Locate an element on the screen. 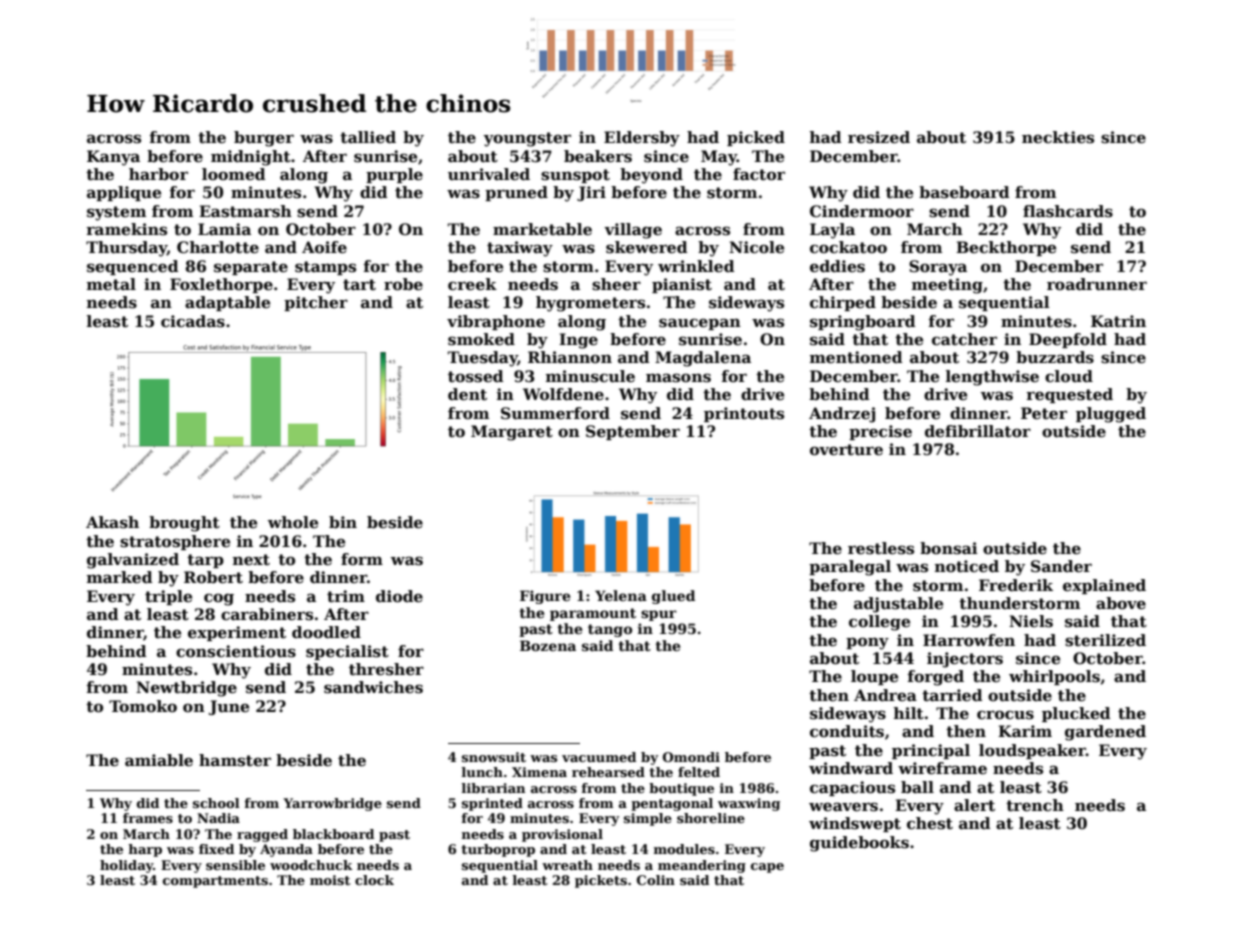 The image size is (1233, 952). Sander is located at coordinates (1061, 566).
